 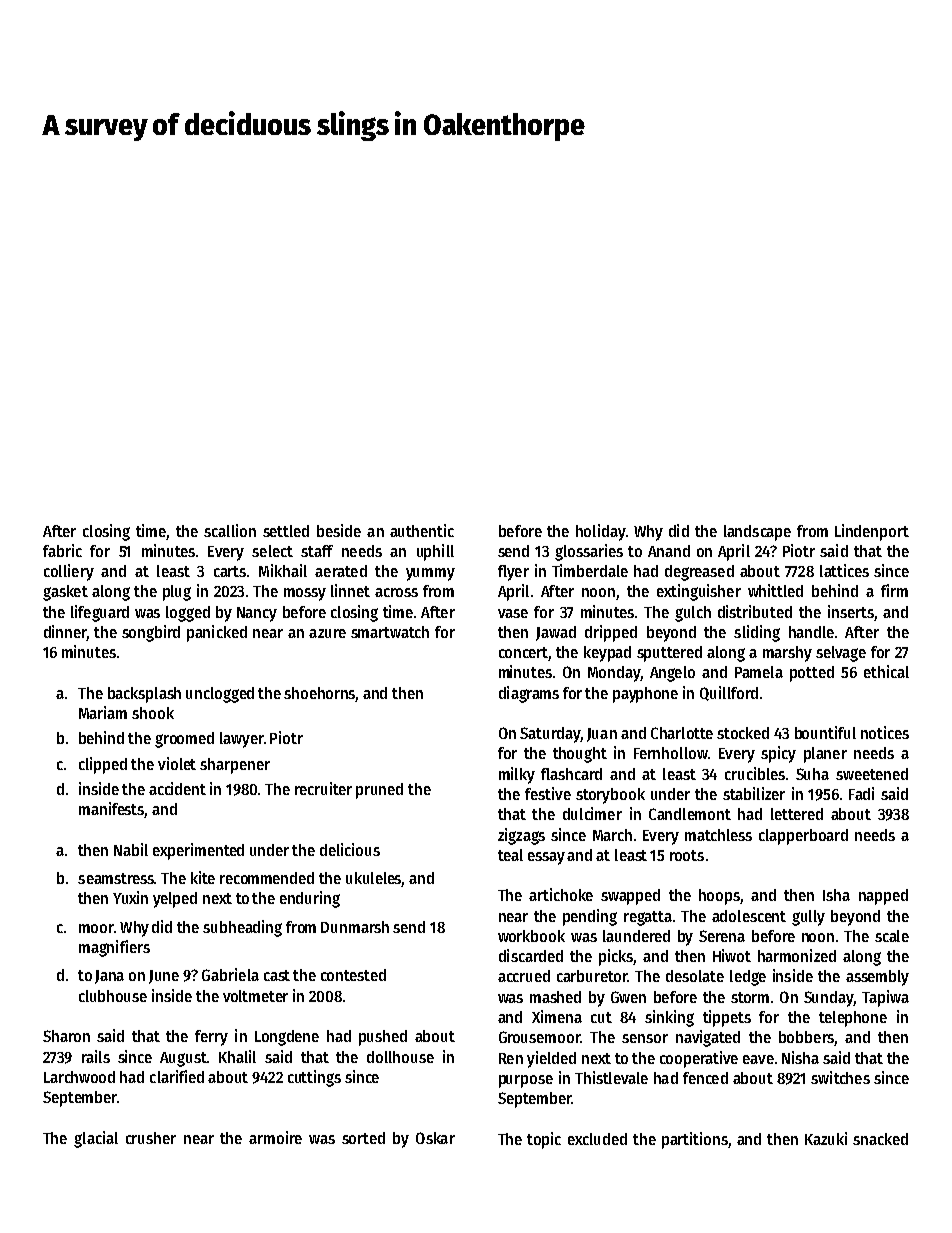 I want to click on Jana, so click(x=109, y=977).
